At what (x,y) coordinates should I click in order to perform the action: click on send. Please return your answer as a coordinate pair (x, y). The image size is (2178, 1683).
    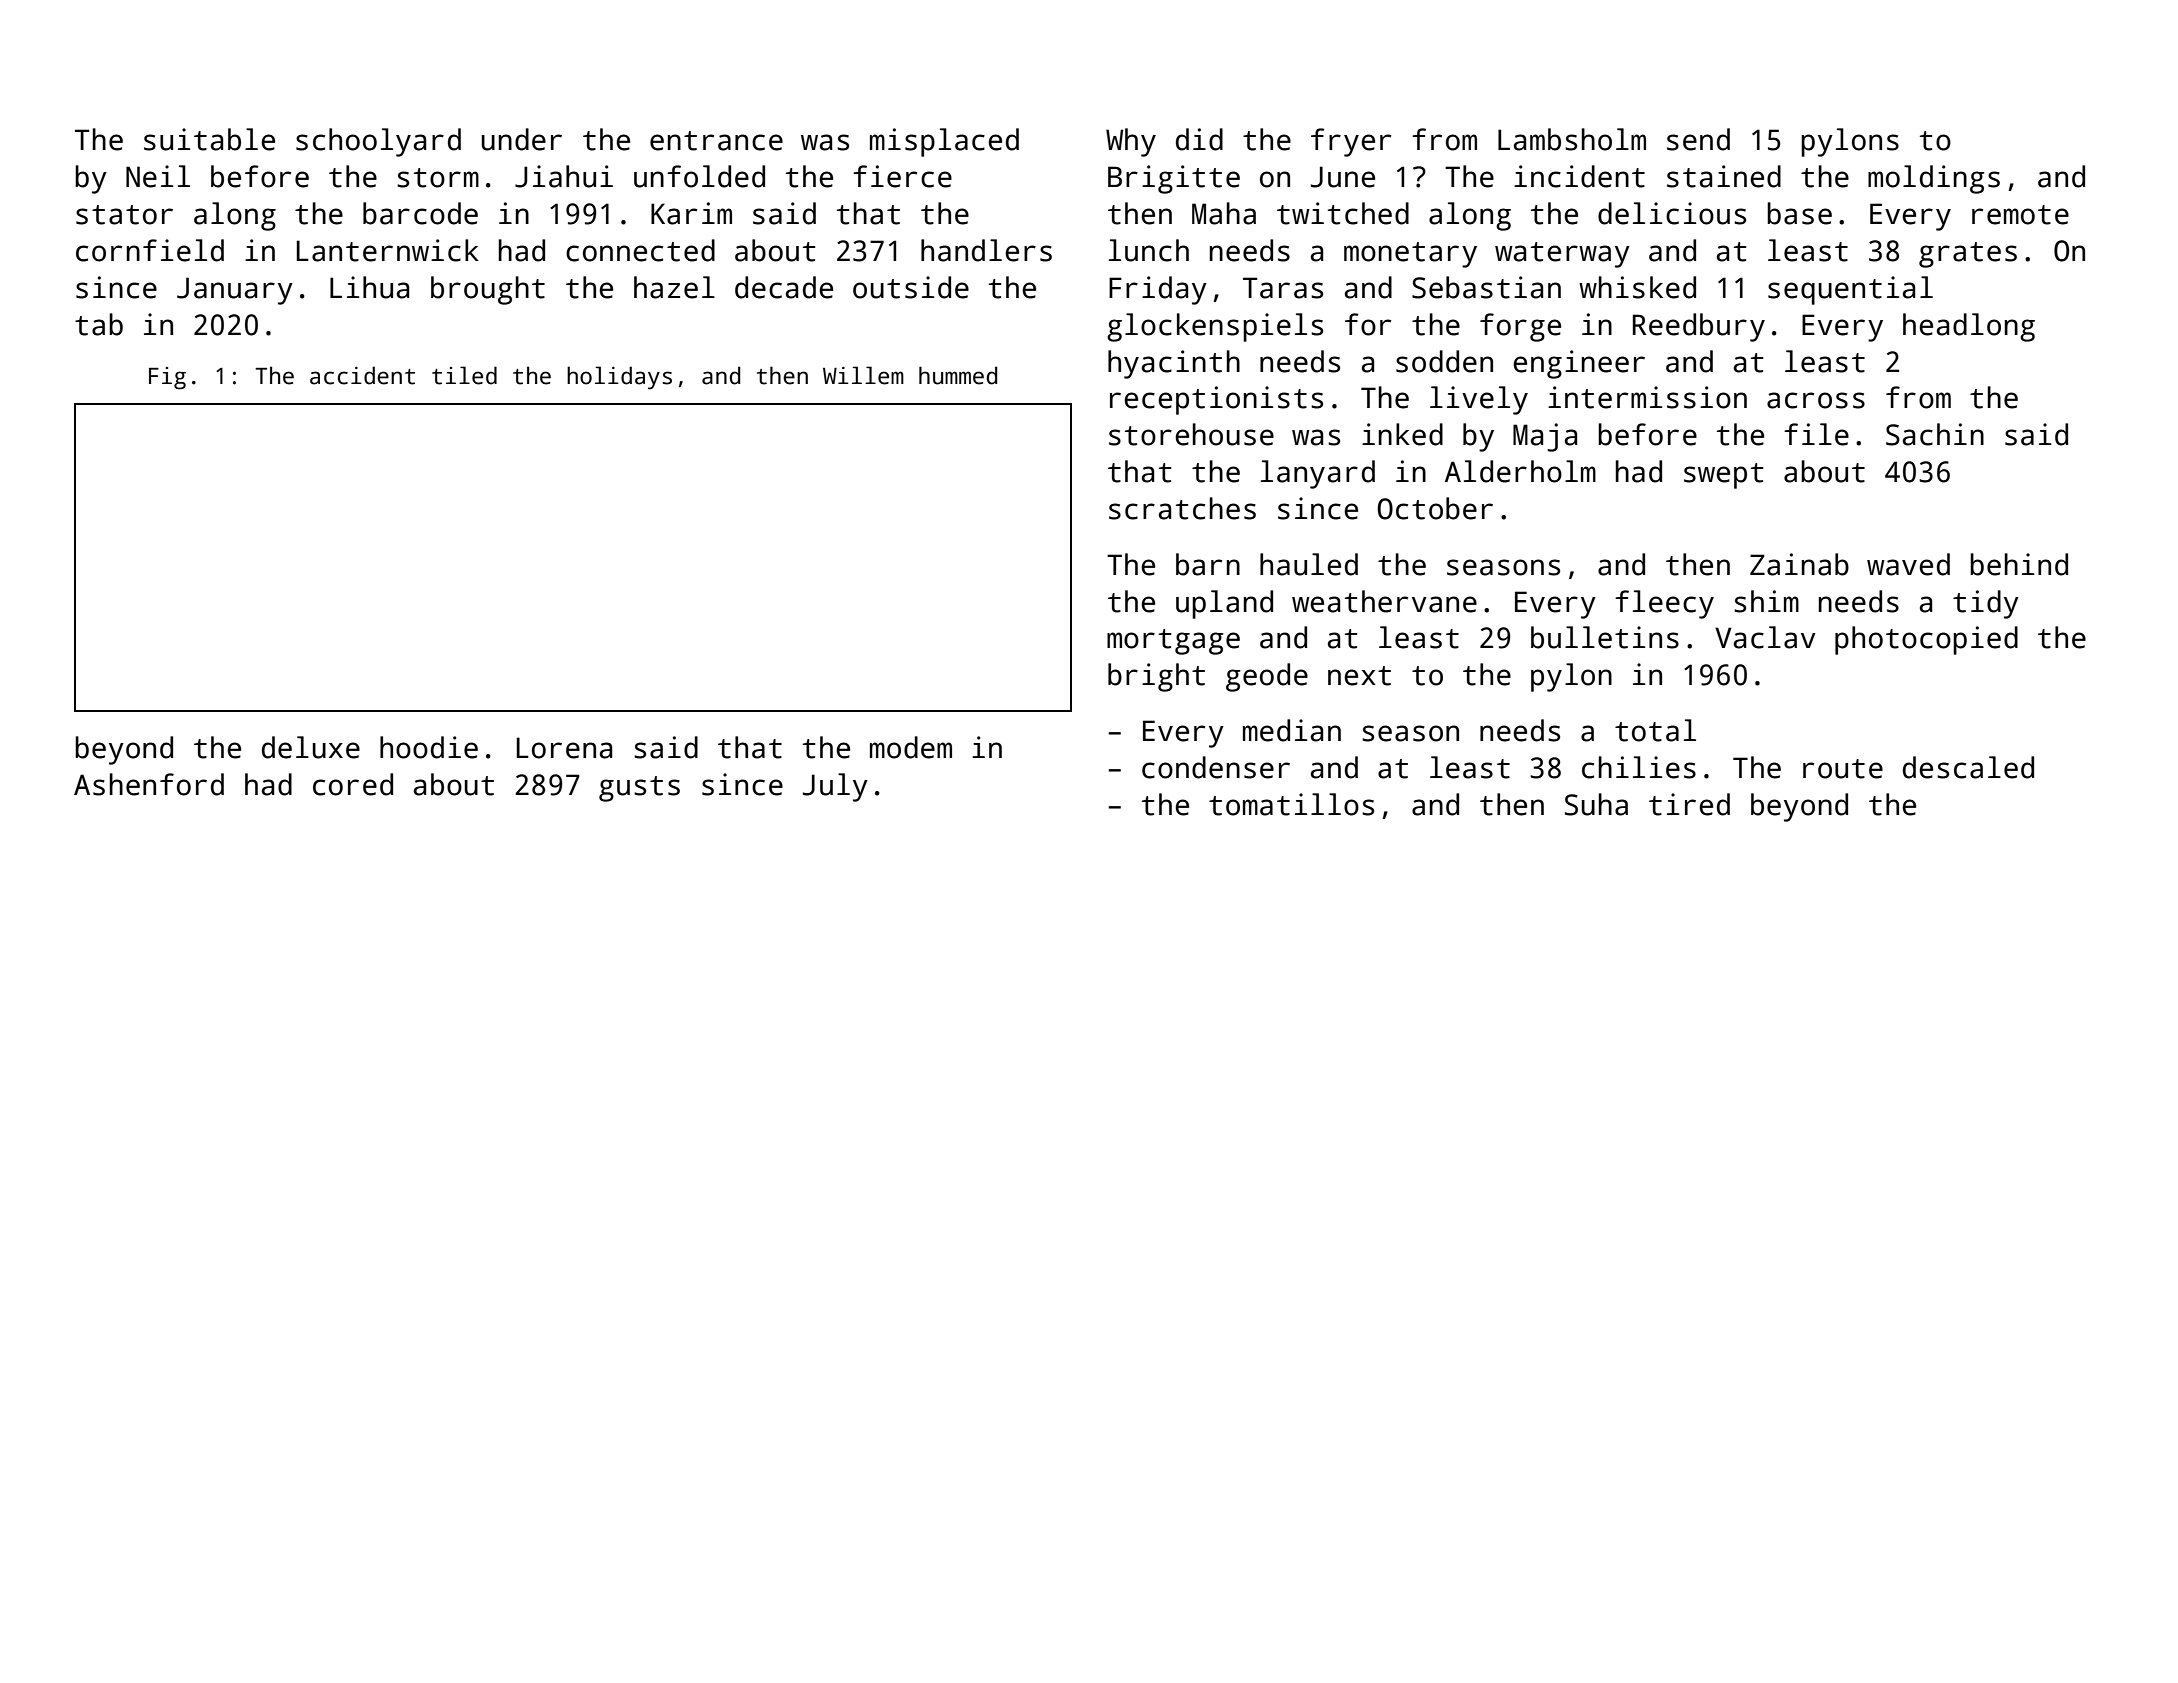
    Looking at the image, I should click on (1698, 139).
